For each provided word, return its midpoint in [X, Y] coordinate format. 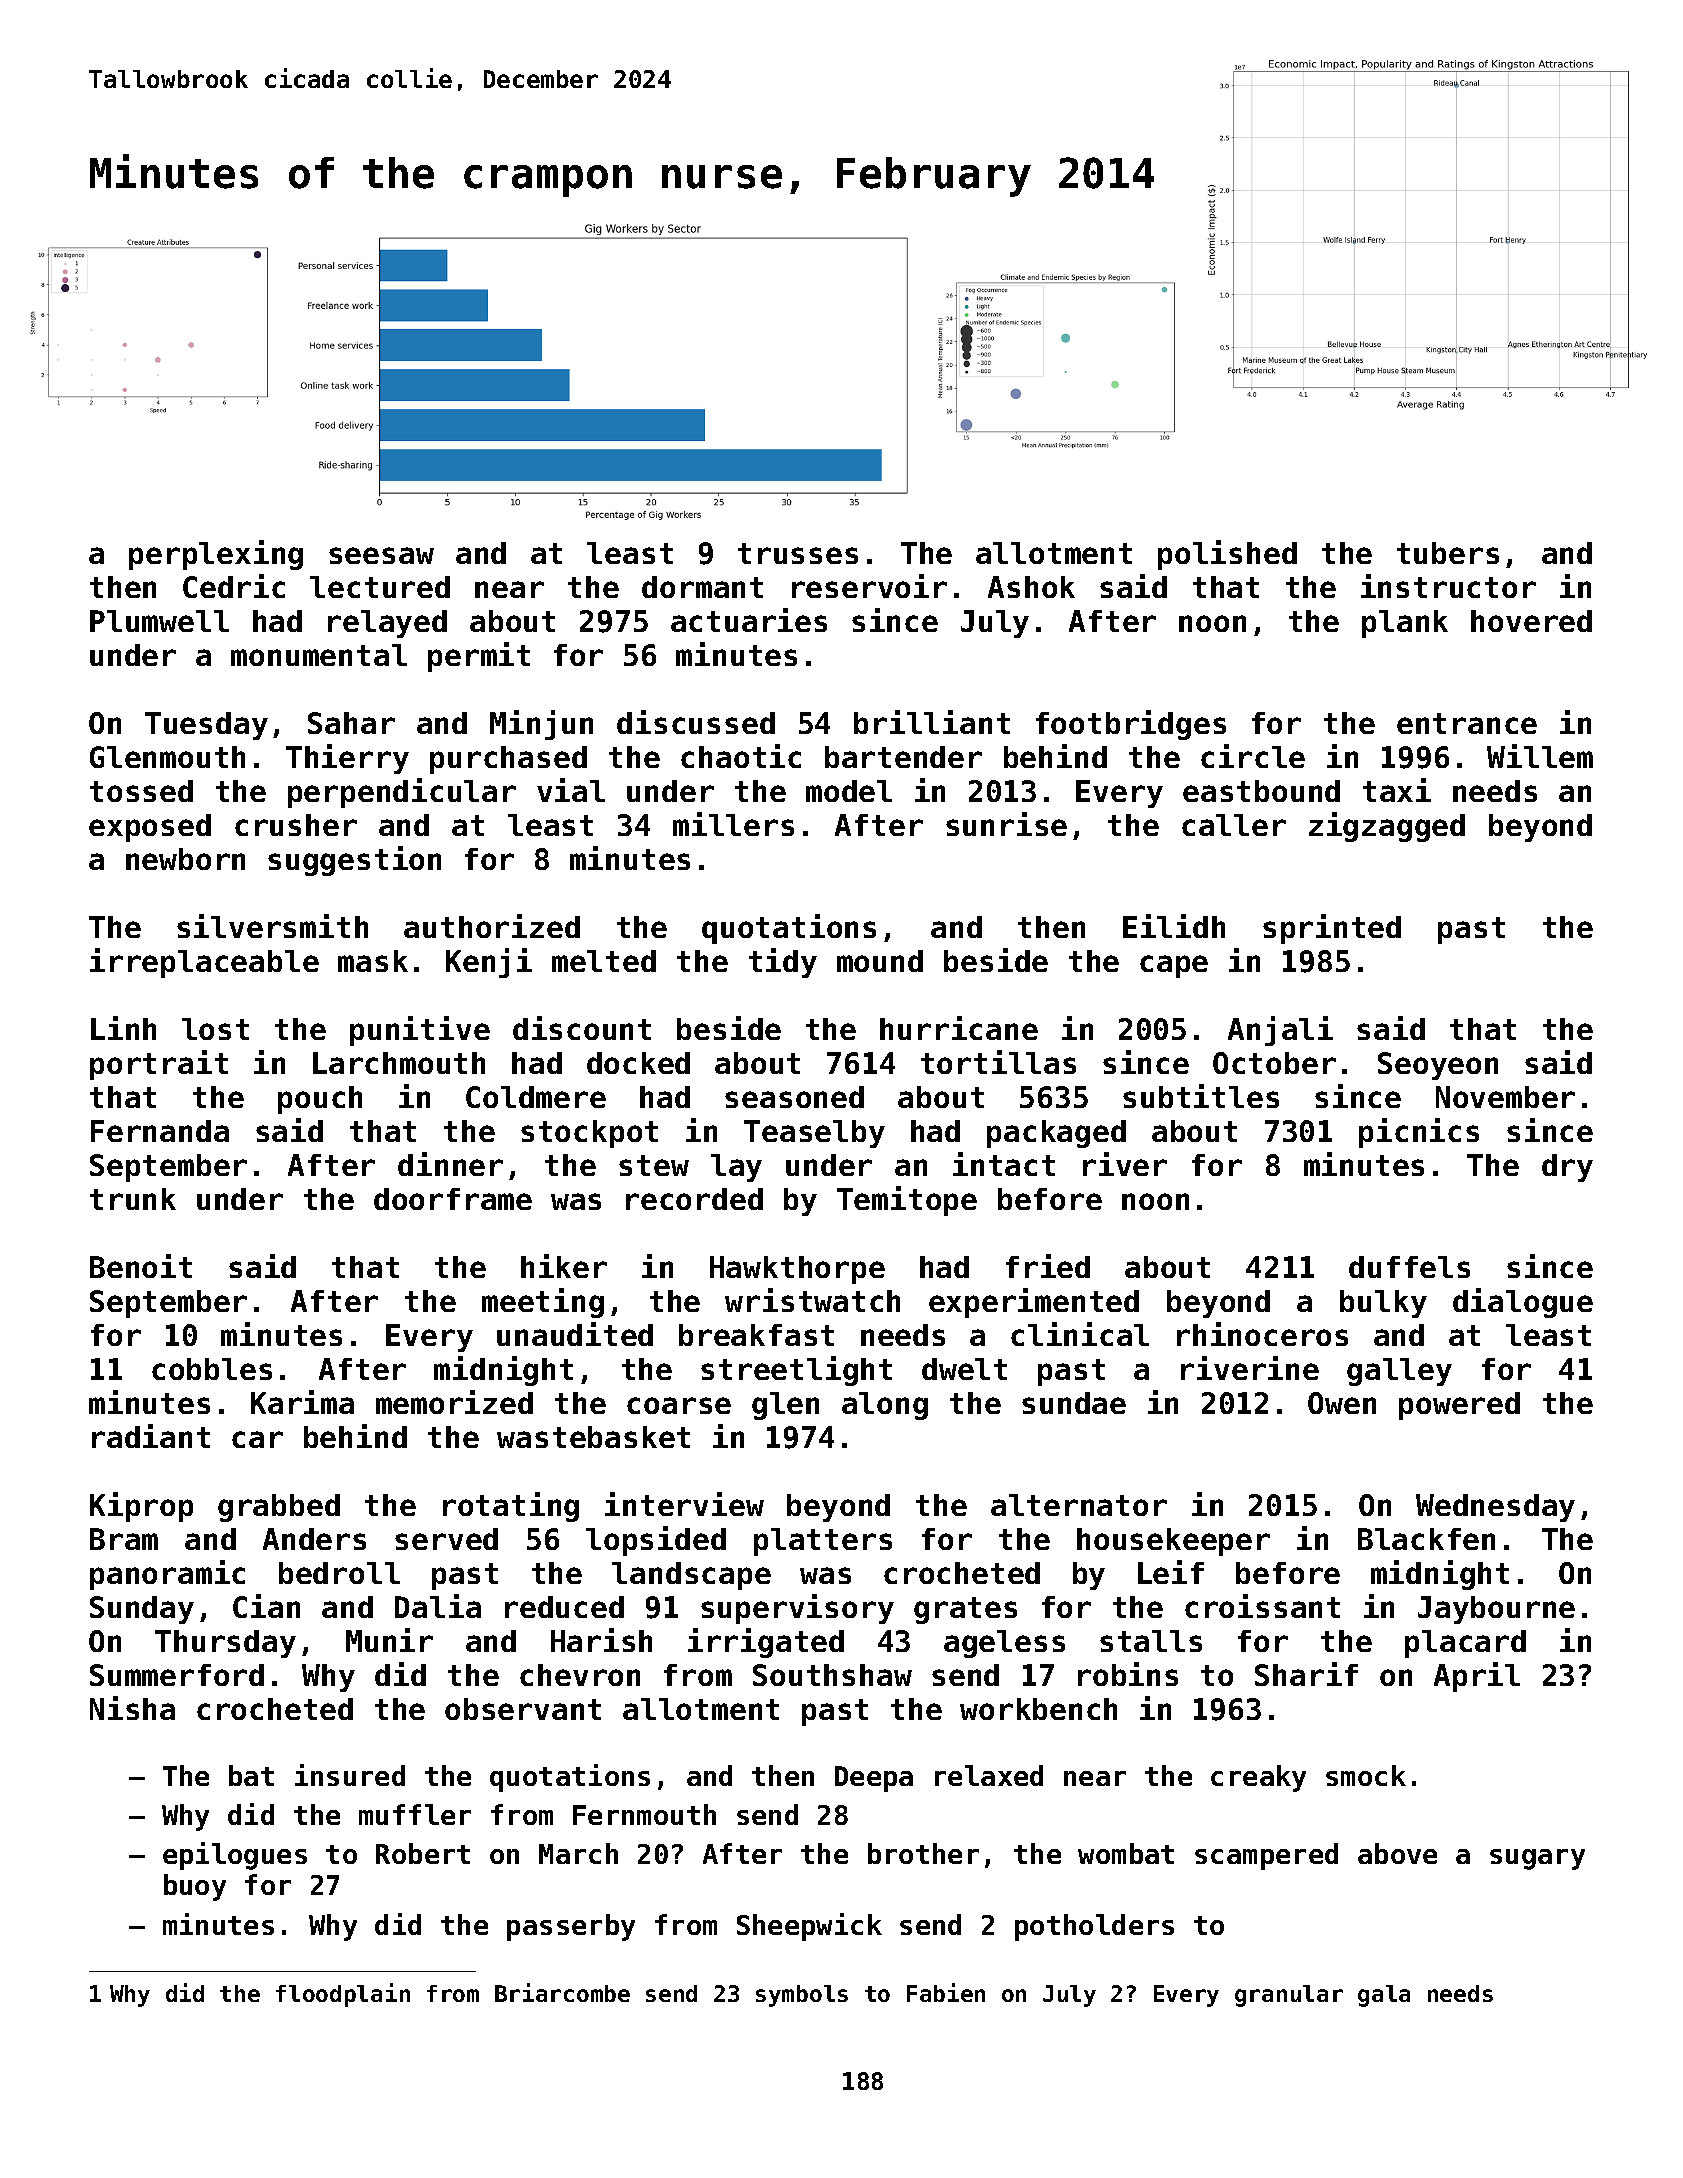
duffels [1409, 1267]
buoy [195, 1887]
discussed [696, 722]
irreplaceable [204, 963]
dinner [450, 1164]
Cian [266, 1606]
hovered [1531, 621]
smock [1366, 1775]
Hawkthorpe [797, 1270]
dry [1567, 1168]
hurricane [959, 1028]
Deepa [874, 1779]
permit [479, 657]
